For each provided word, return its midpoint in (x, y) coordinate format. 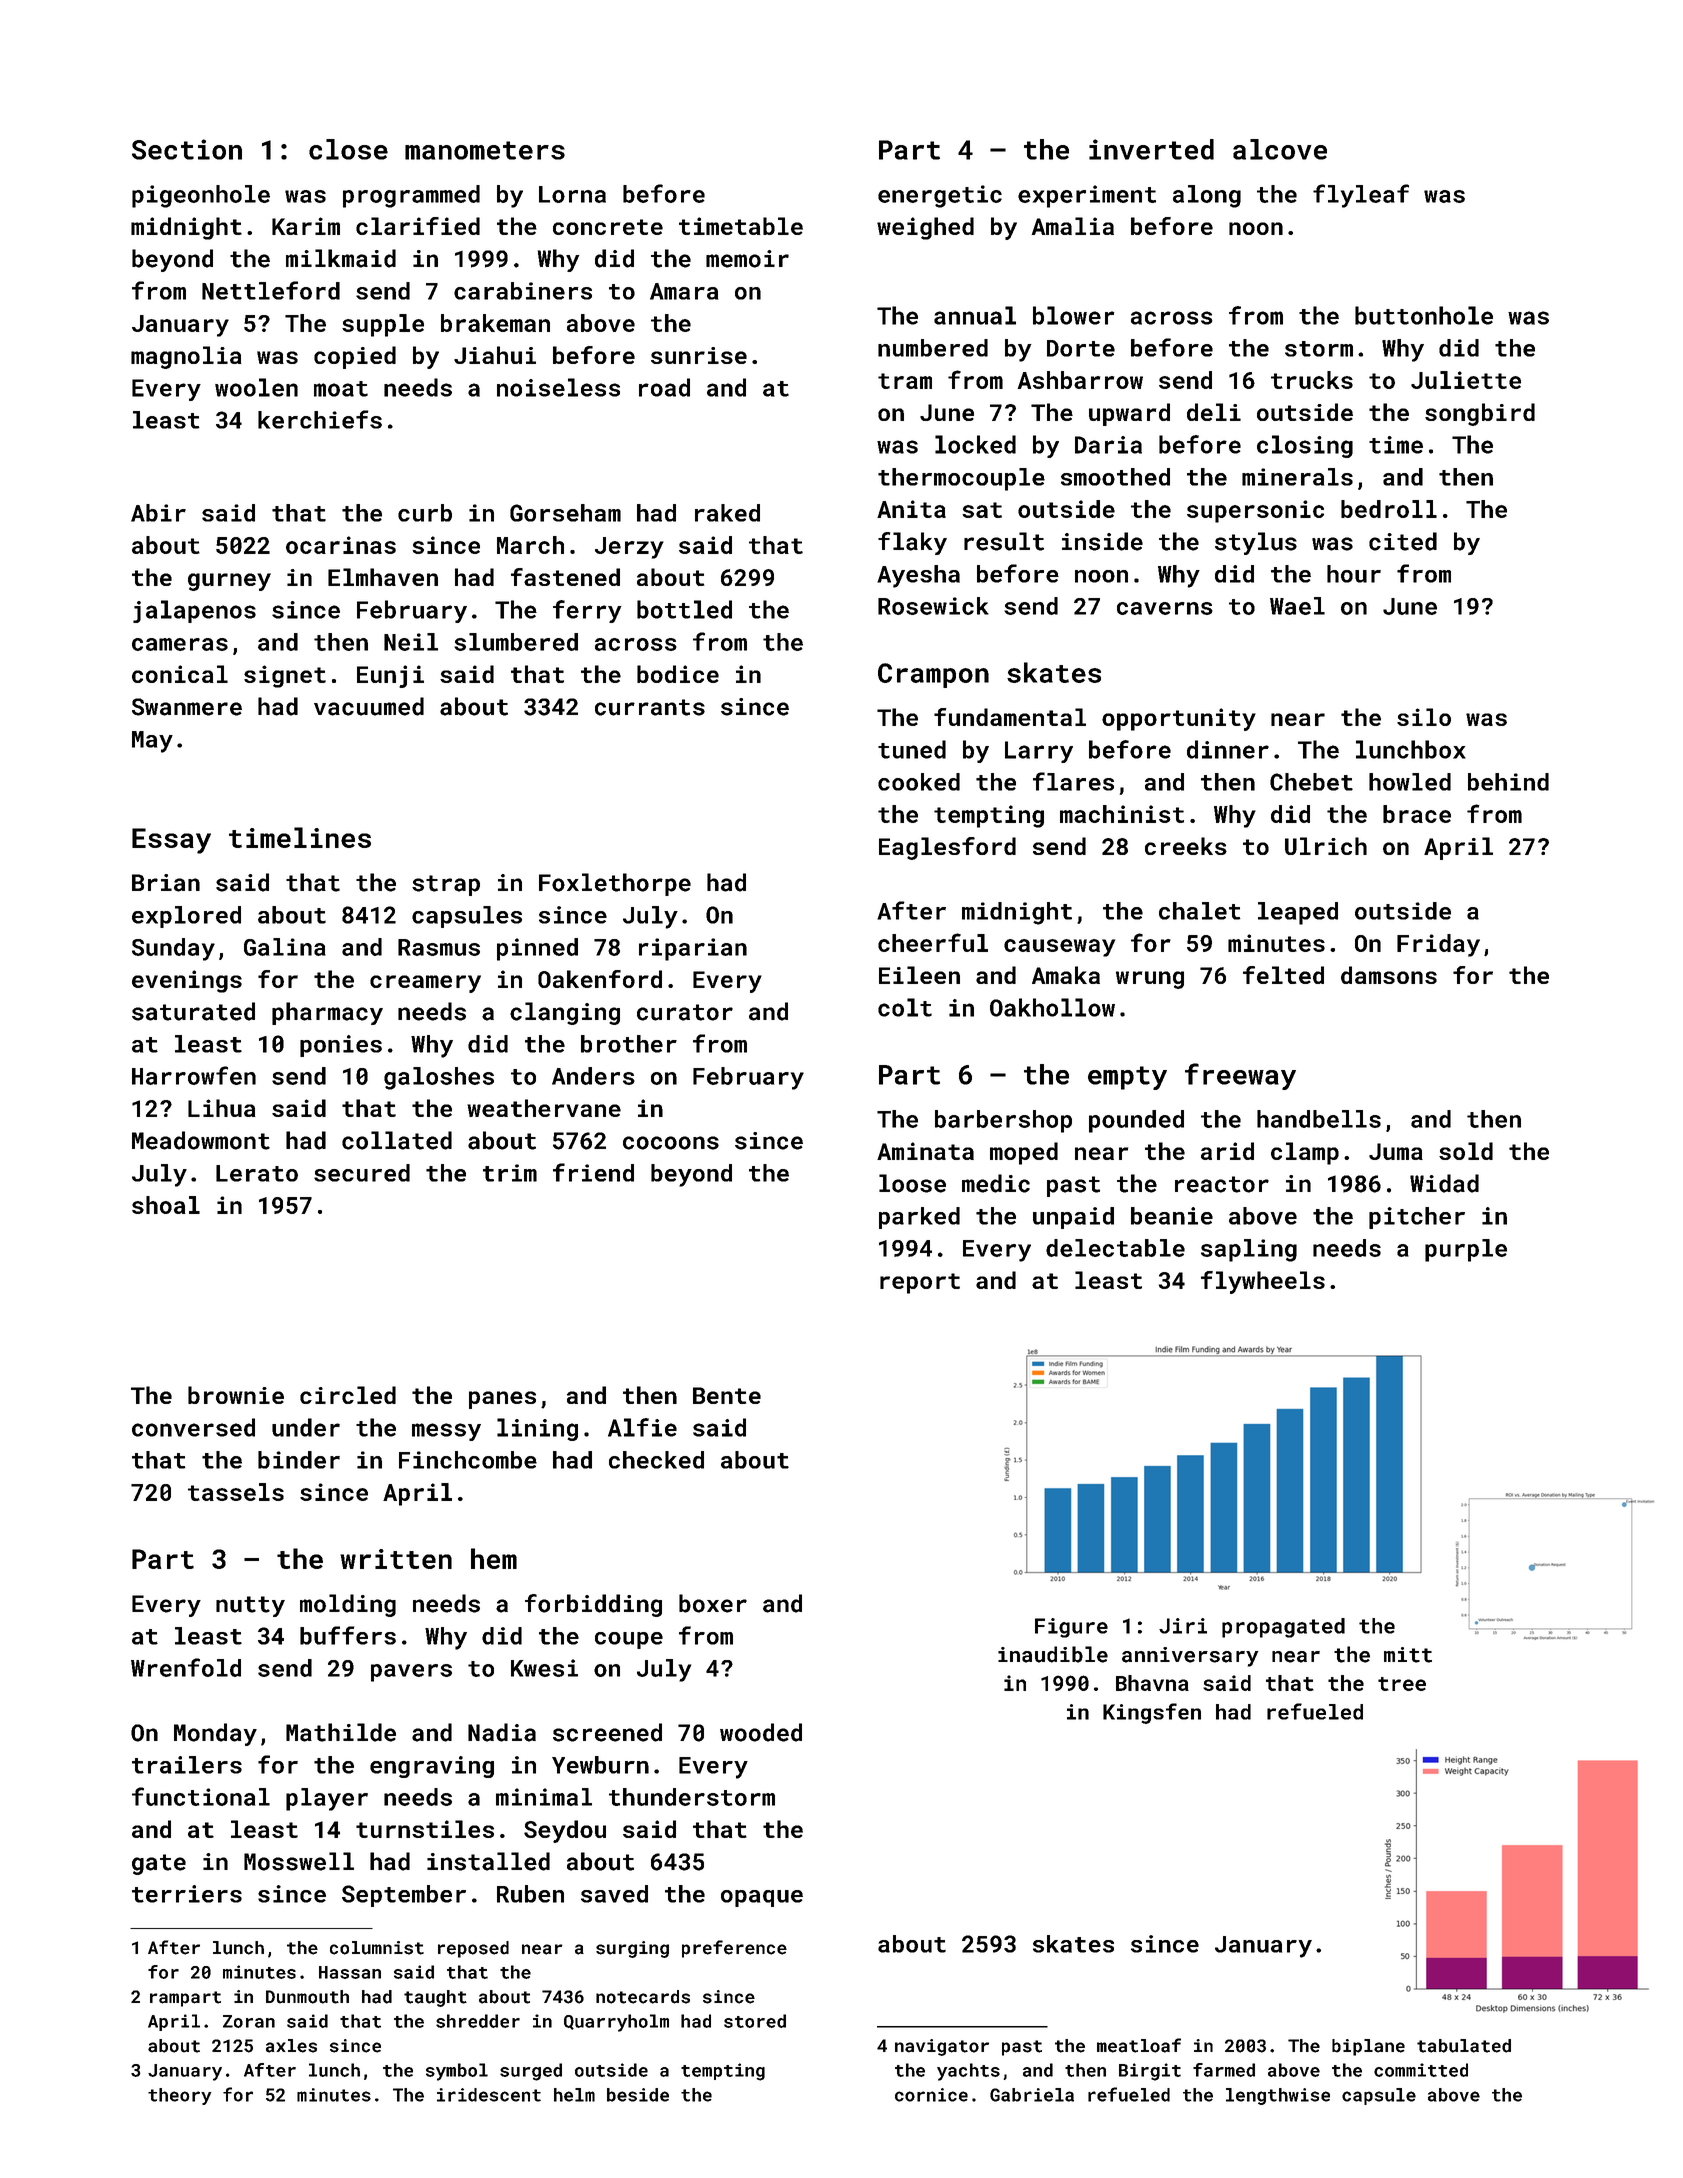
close (348, 149)
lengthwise (1278, 2096)
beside (638, 2095)
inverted (1151, 149)
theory (180, 2096)
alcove (1280, 149)
